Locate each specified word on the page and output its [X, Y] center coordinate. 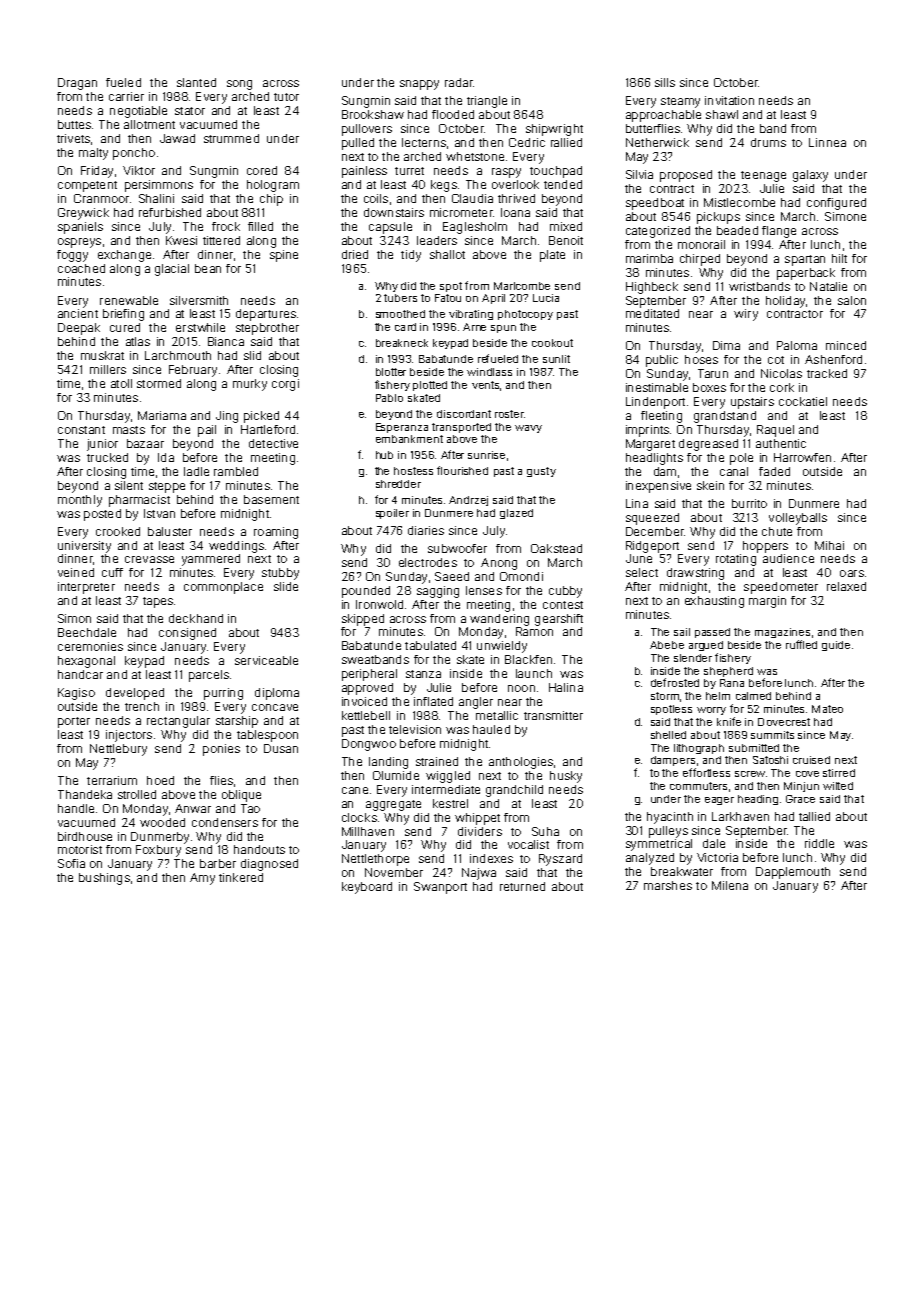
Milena [730, 885]
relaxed [846, 586]
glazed [516, 514]
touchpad [556, 172]
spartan [805, 260]
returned [522, 886]
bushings [104, 879]
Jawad [177, 138]
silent [129, 485]
